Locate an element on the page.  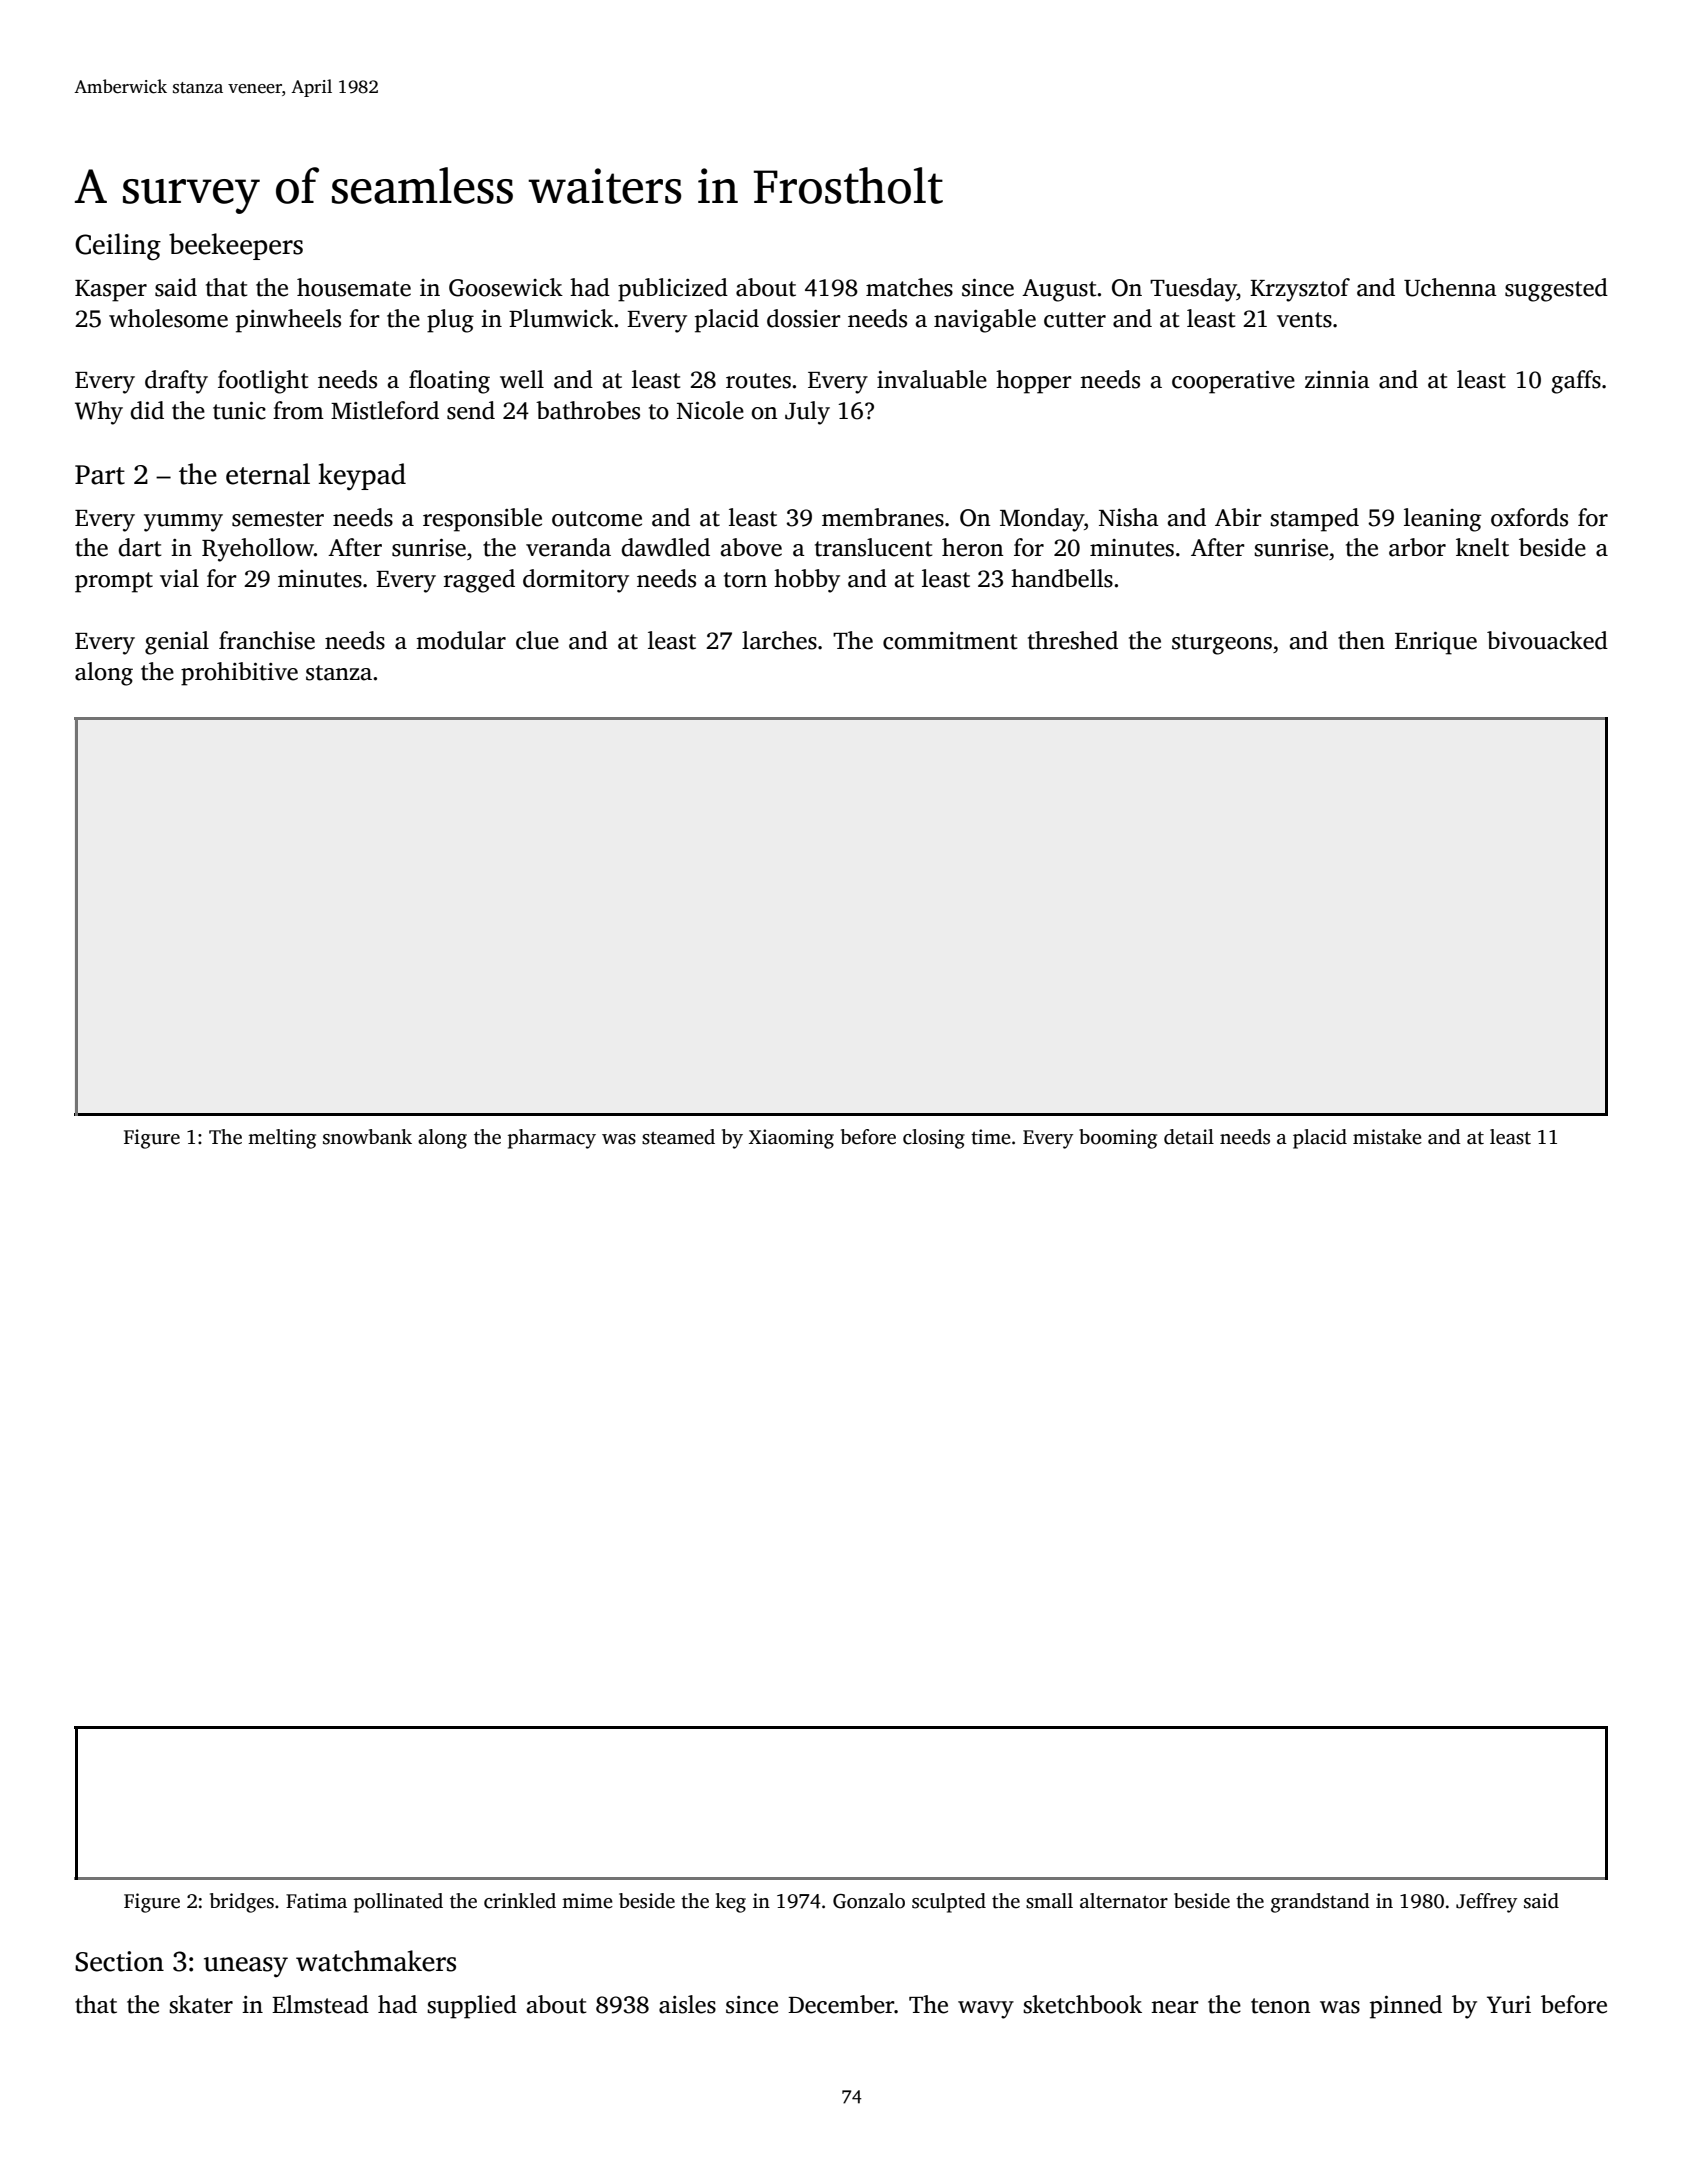
suggested is located at coordinates (1556, 290).
